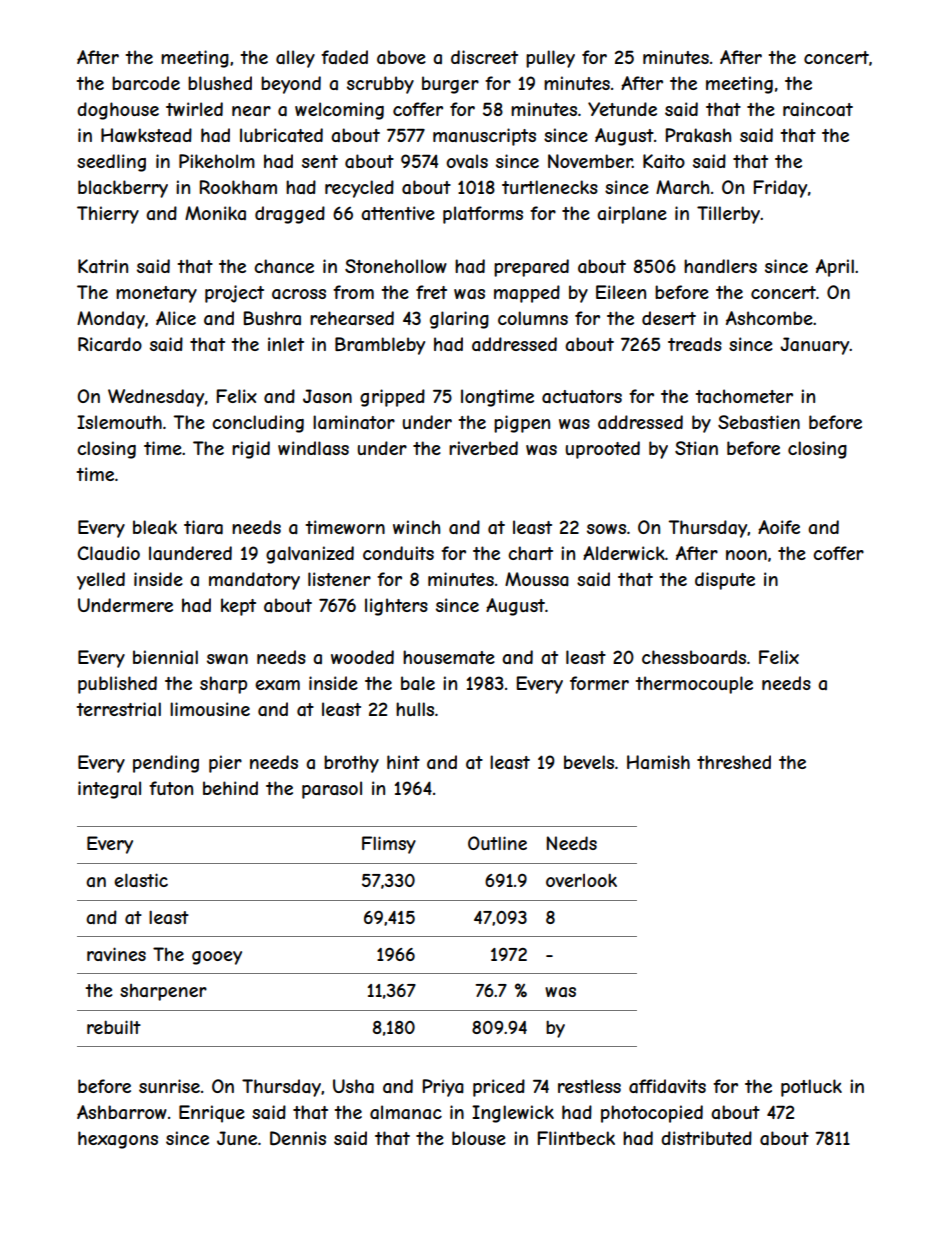  I want to click on threshed, so click(734, 762).
